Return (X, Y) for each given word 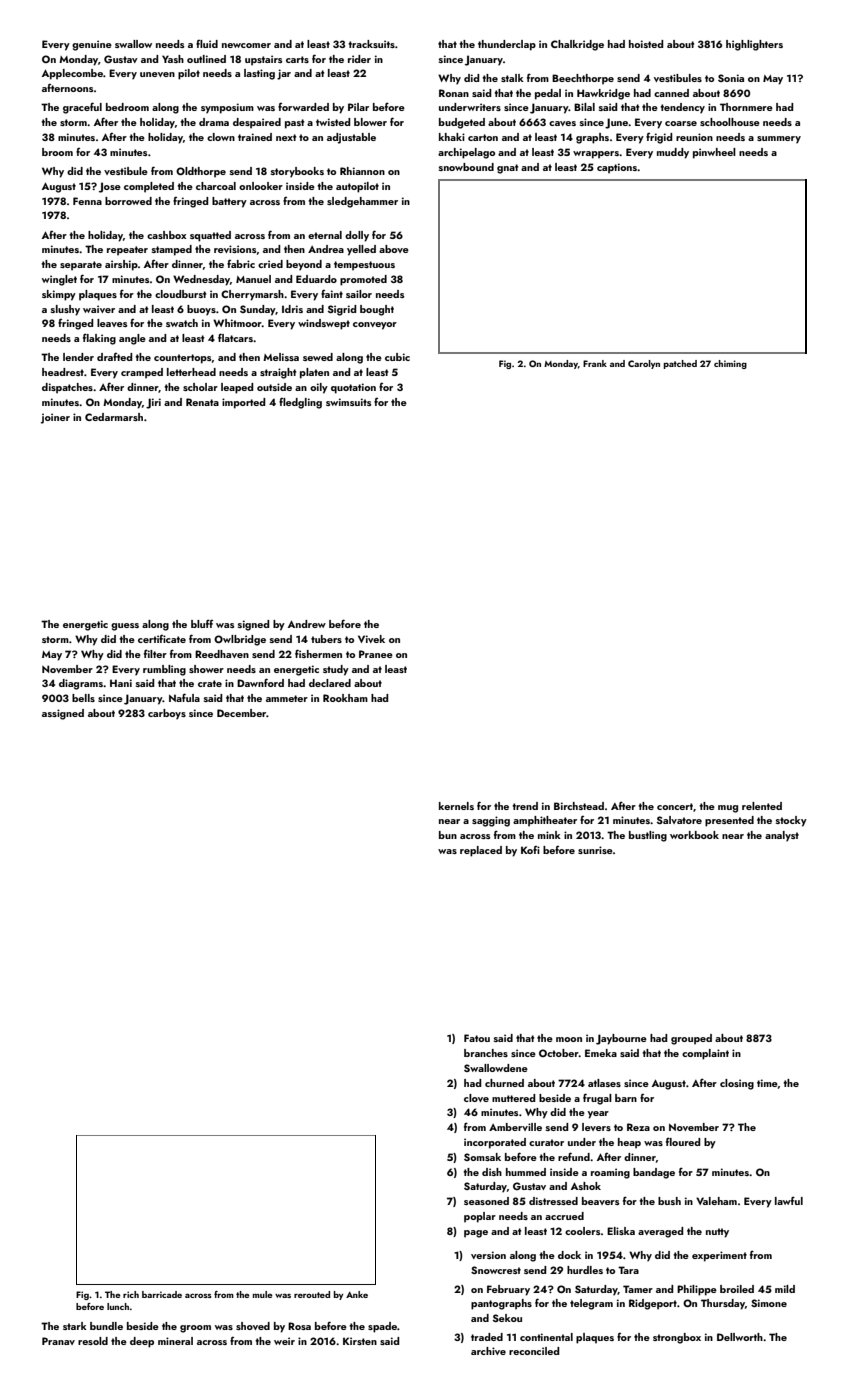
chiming (730, 364)
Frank (595, 363)
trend (525, 806)
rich (131, 1294)
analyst (782, 836)
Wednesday (201, 280)
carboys (167, 714)
